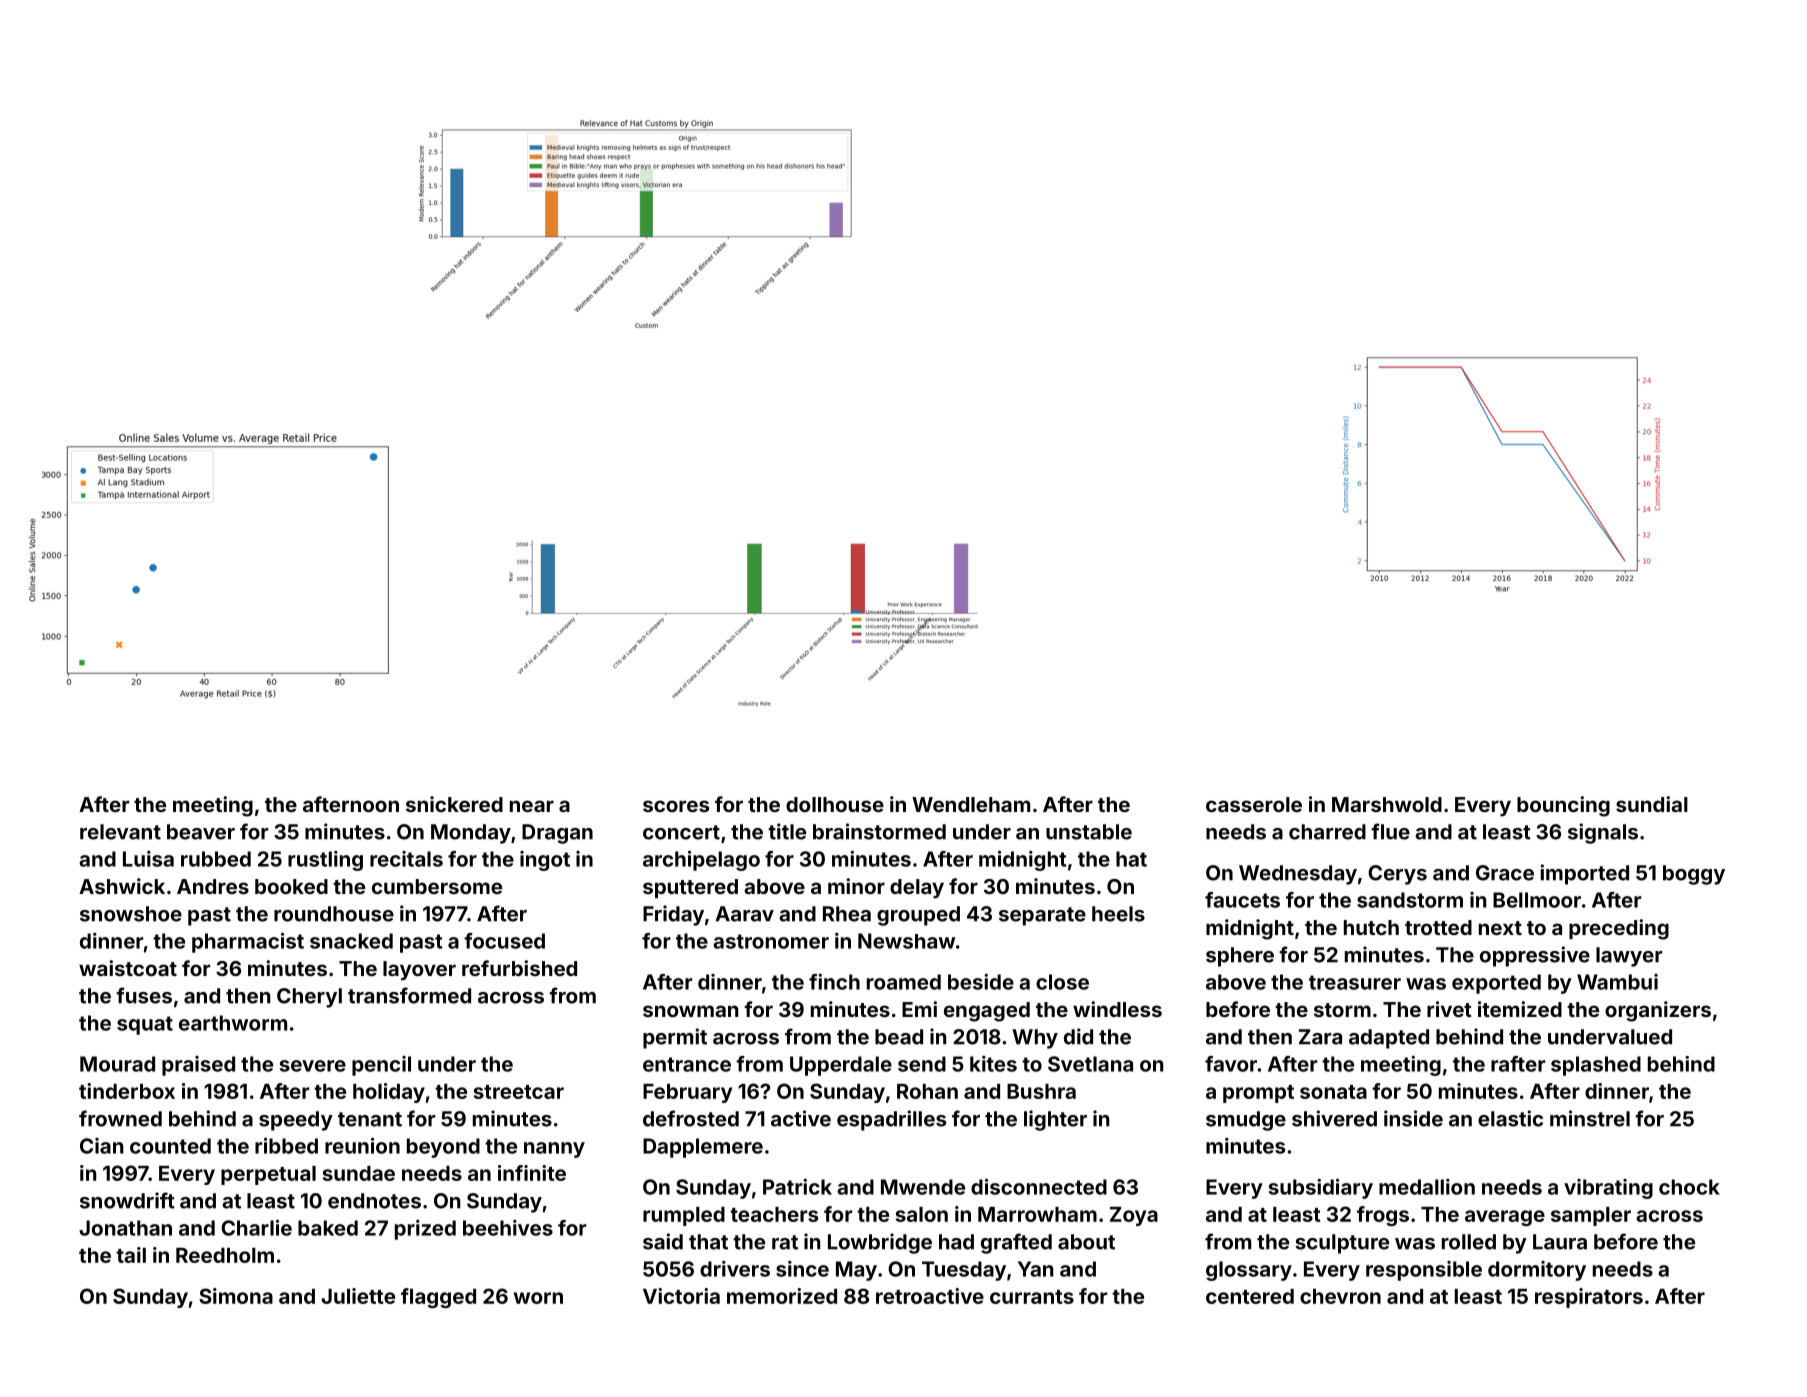  Describe the element at coordinates (233, 1023) in the screenshot. I see `earthworm` at that location.
